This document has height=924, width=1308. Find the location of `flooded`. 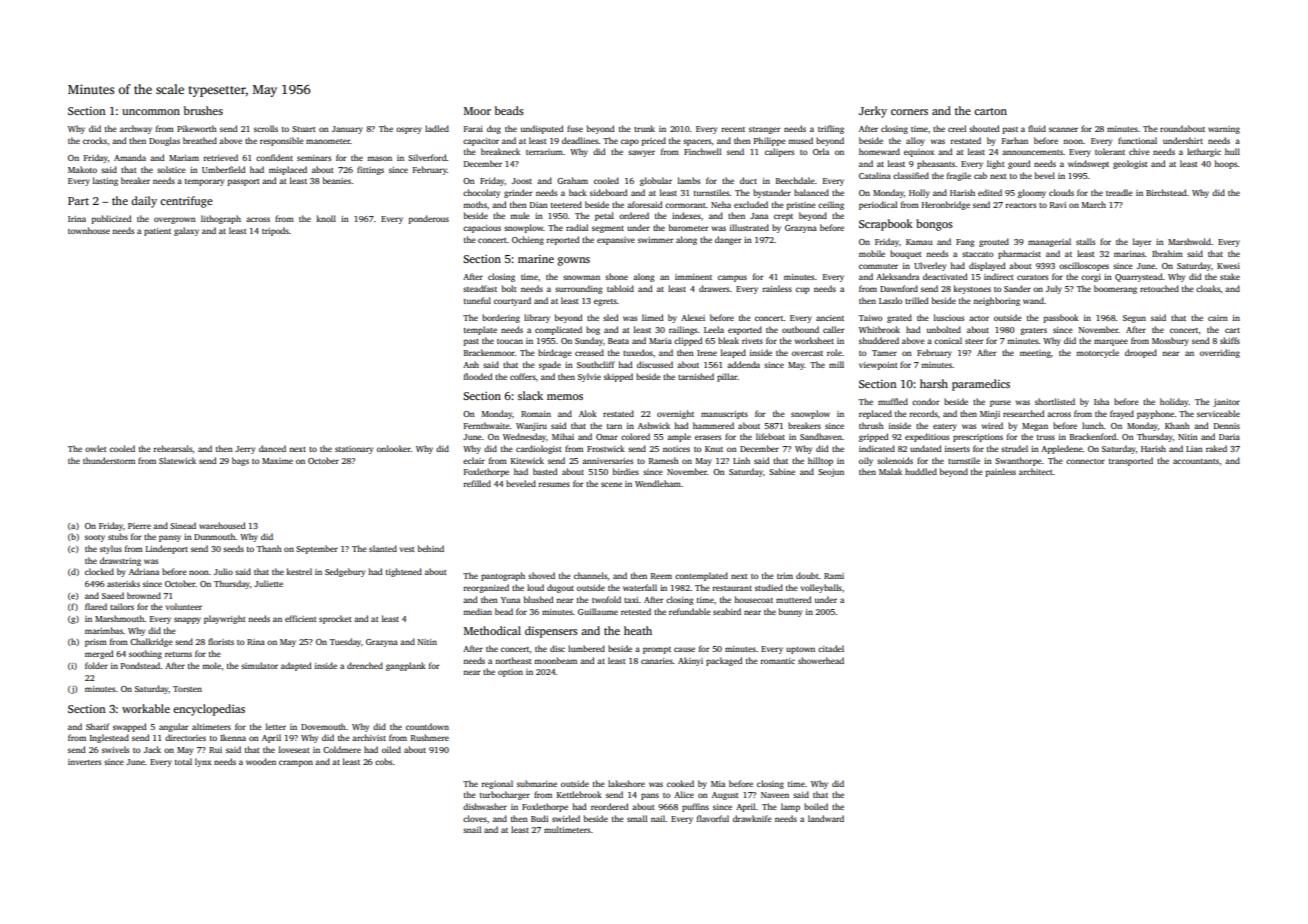

flooded is located at coordinates (478, 376).
